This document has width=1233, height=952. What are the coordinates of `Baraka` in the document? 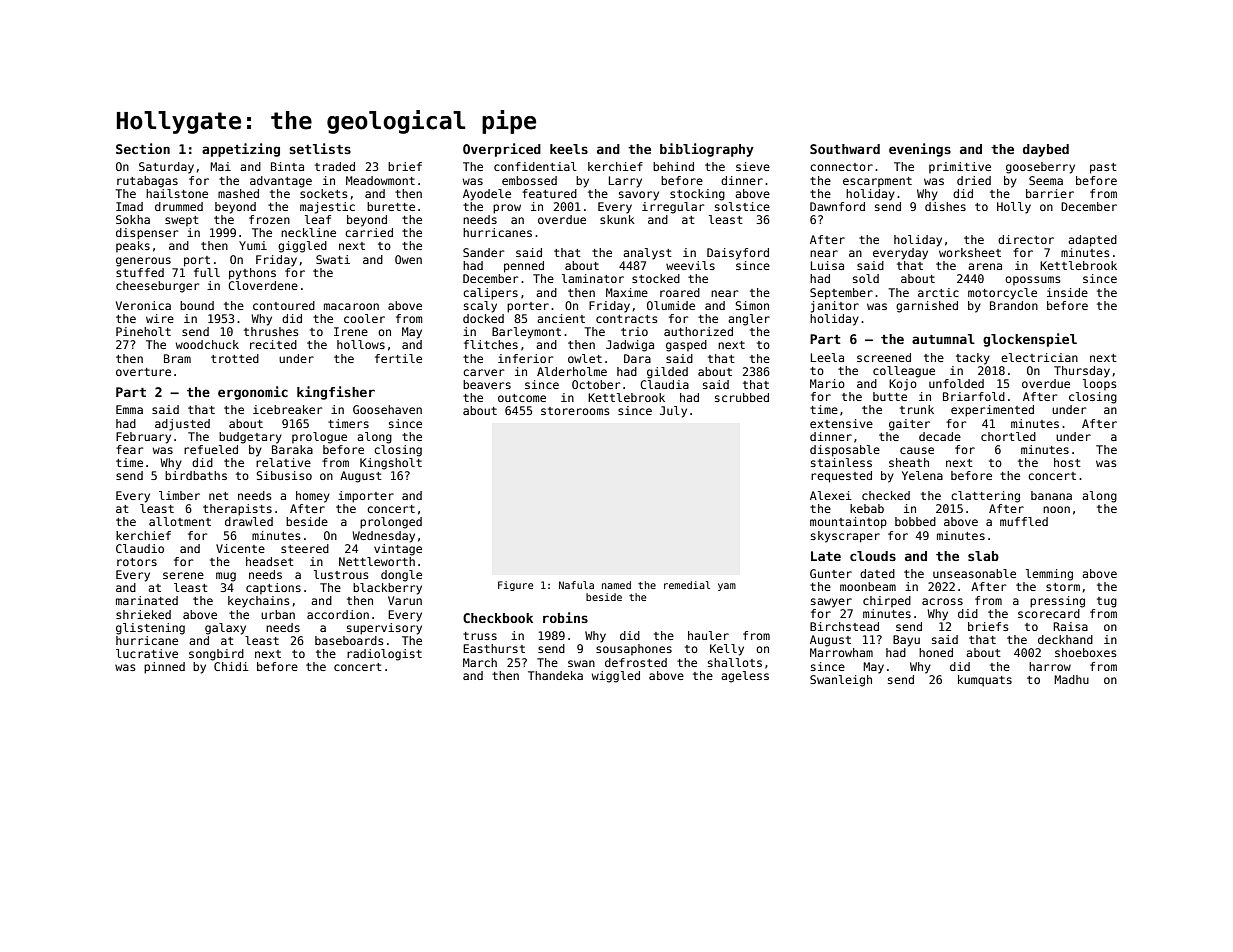 It's located at (292, 449).
